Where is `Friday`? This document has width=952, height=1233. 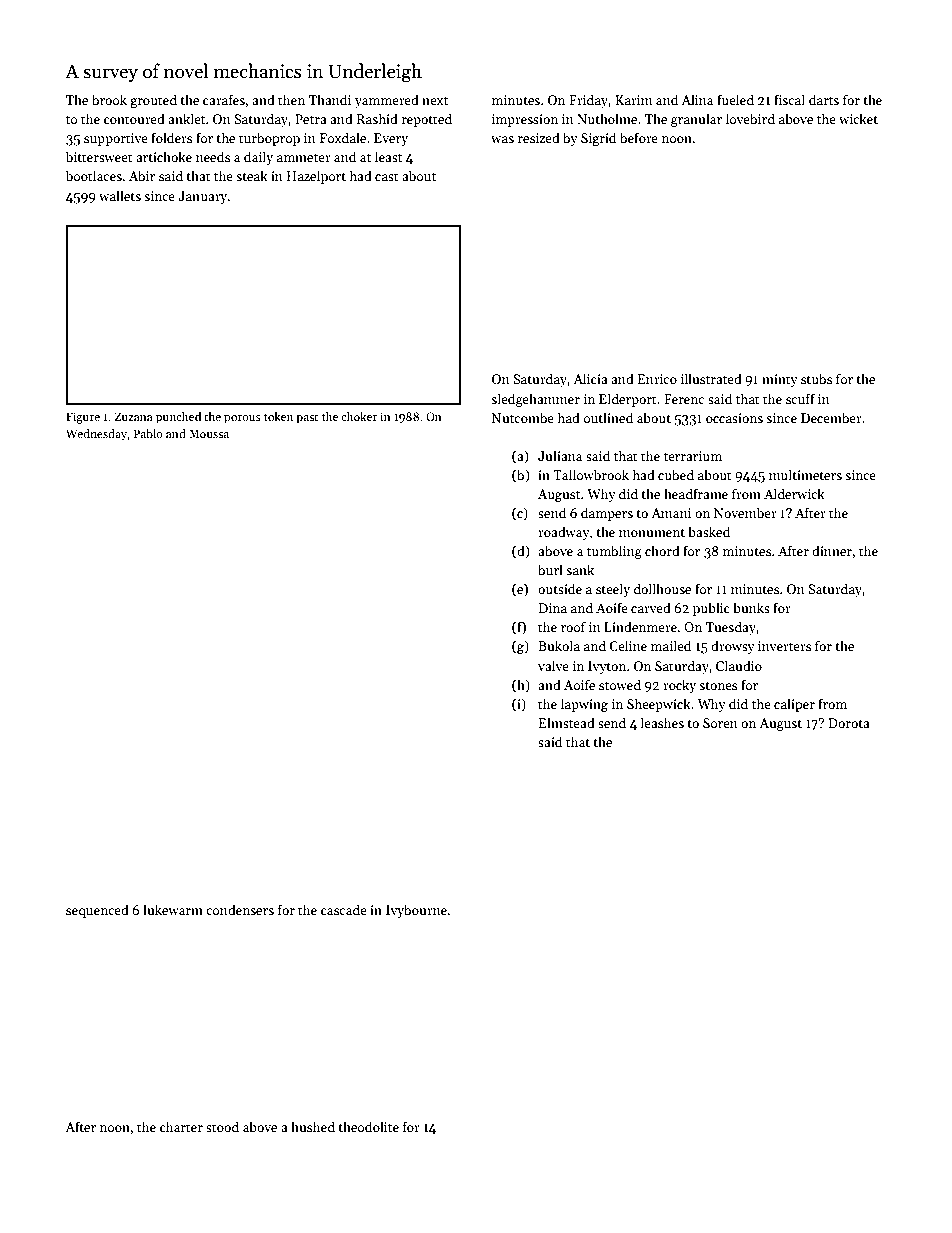
Friday is located at coordinates (588, 101).
